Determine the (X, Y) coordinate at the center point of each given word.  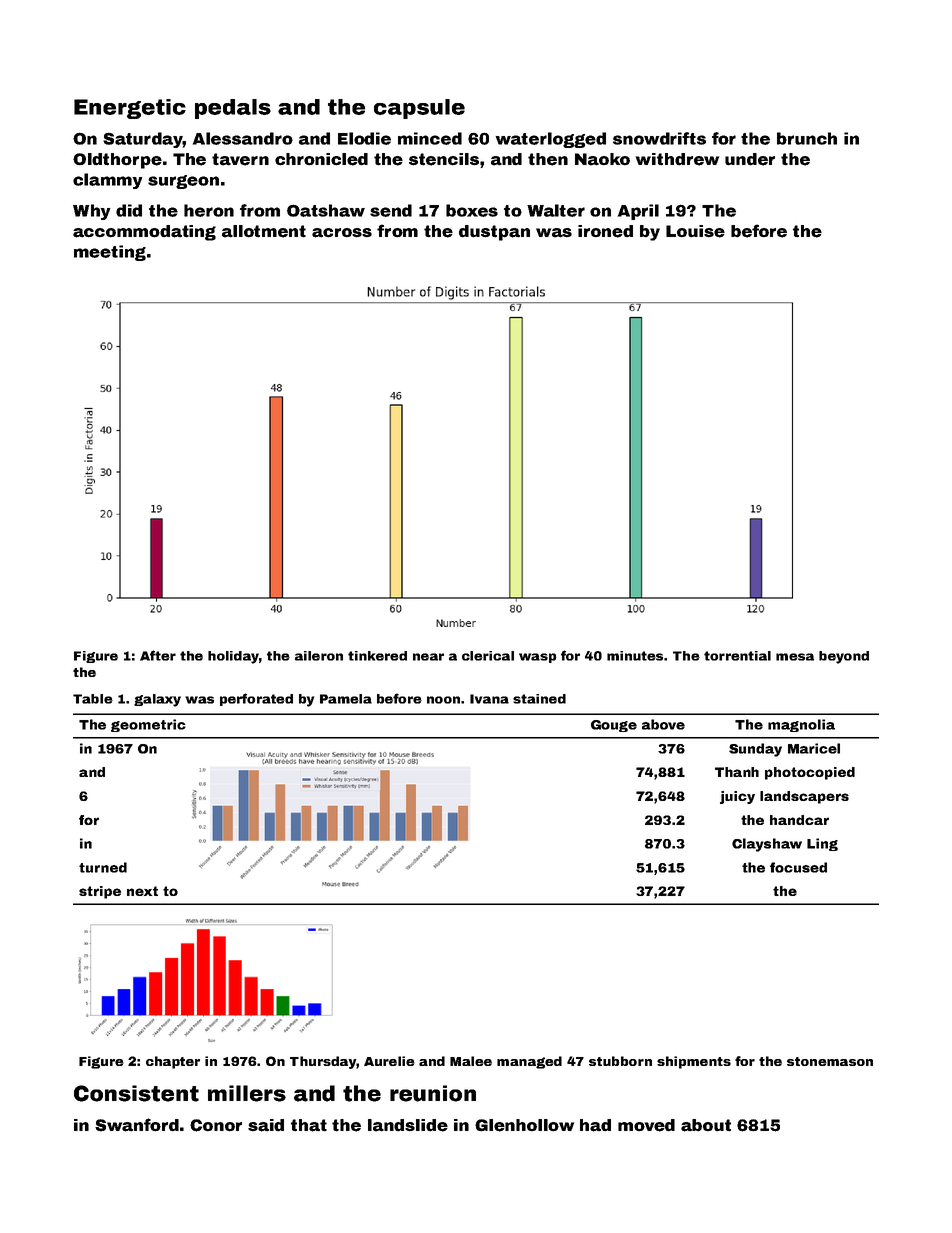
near (428, 657)
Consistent (136, 1093)
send (391, 210)
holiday (233, 657)
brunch (807, 138)
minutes (635, 656)
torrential (737, 656)
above (663, 724)
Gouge (614, 726)
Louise (695, 231)
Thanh (737, 772)
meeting (110, 253)
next (142, 891)
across (342, 233)
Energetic (130, 109)
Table (93, 699)
